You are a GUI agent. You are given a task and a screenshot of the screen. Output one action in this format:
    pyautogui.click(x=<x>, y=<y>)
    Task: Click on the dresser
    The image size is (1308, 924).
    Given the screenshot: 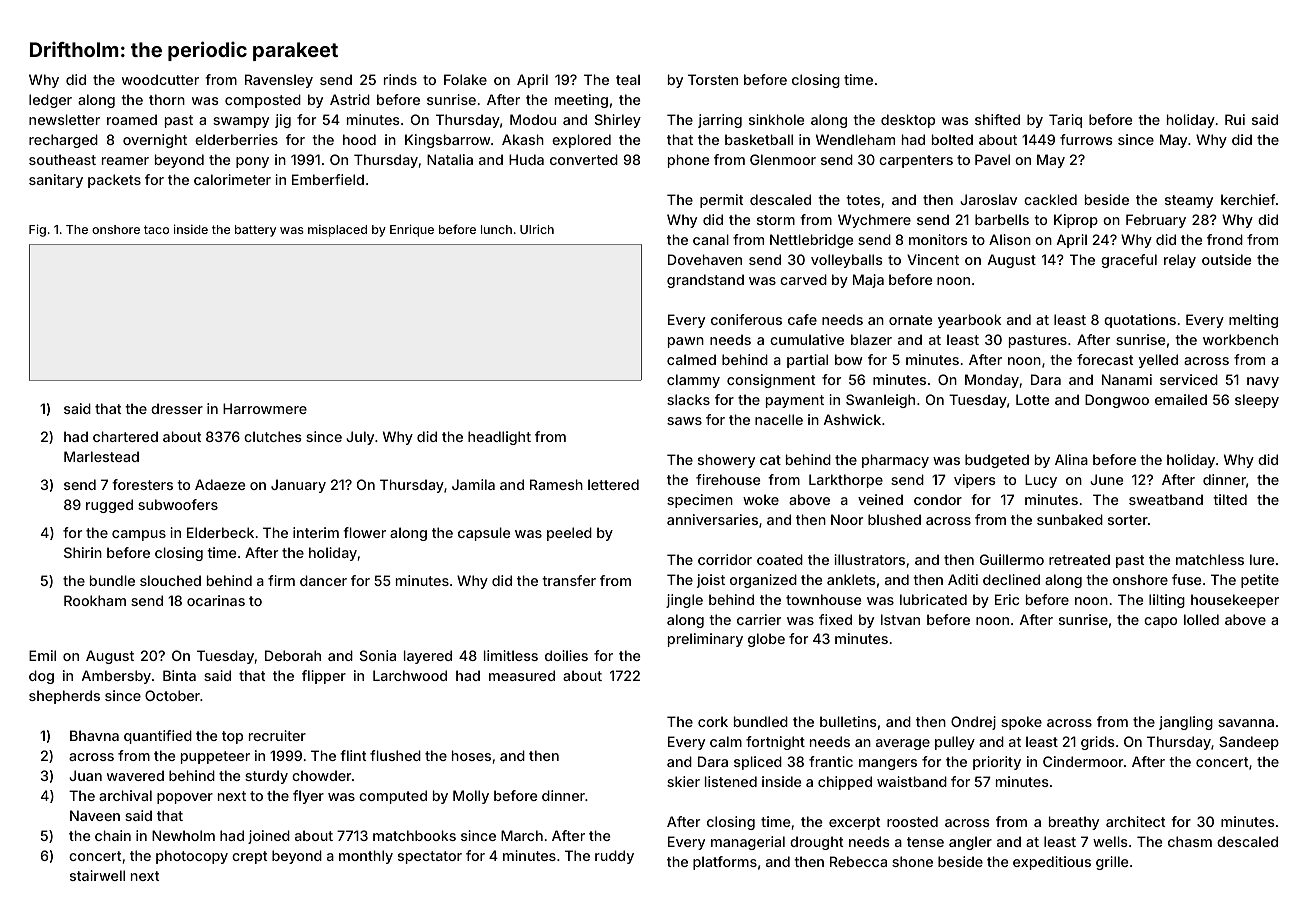 What is the action you would take?
    pyautogui.click(x=177, y=408)
